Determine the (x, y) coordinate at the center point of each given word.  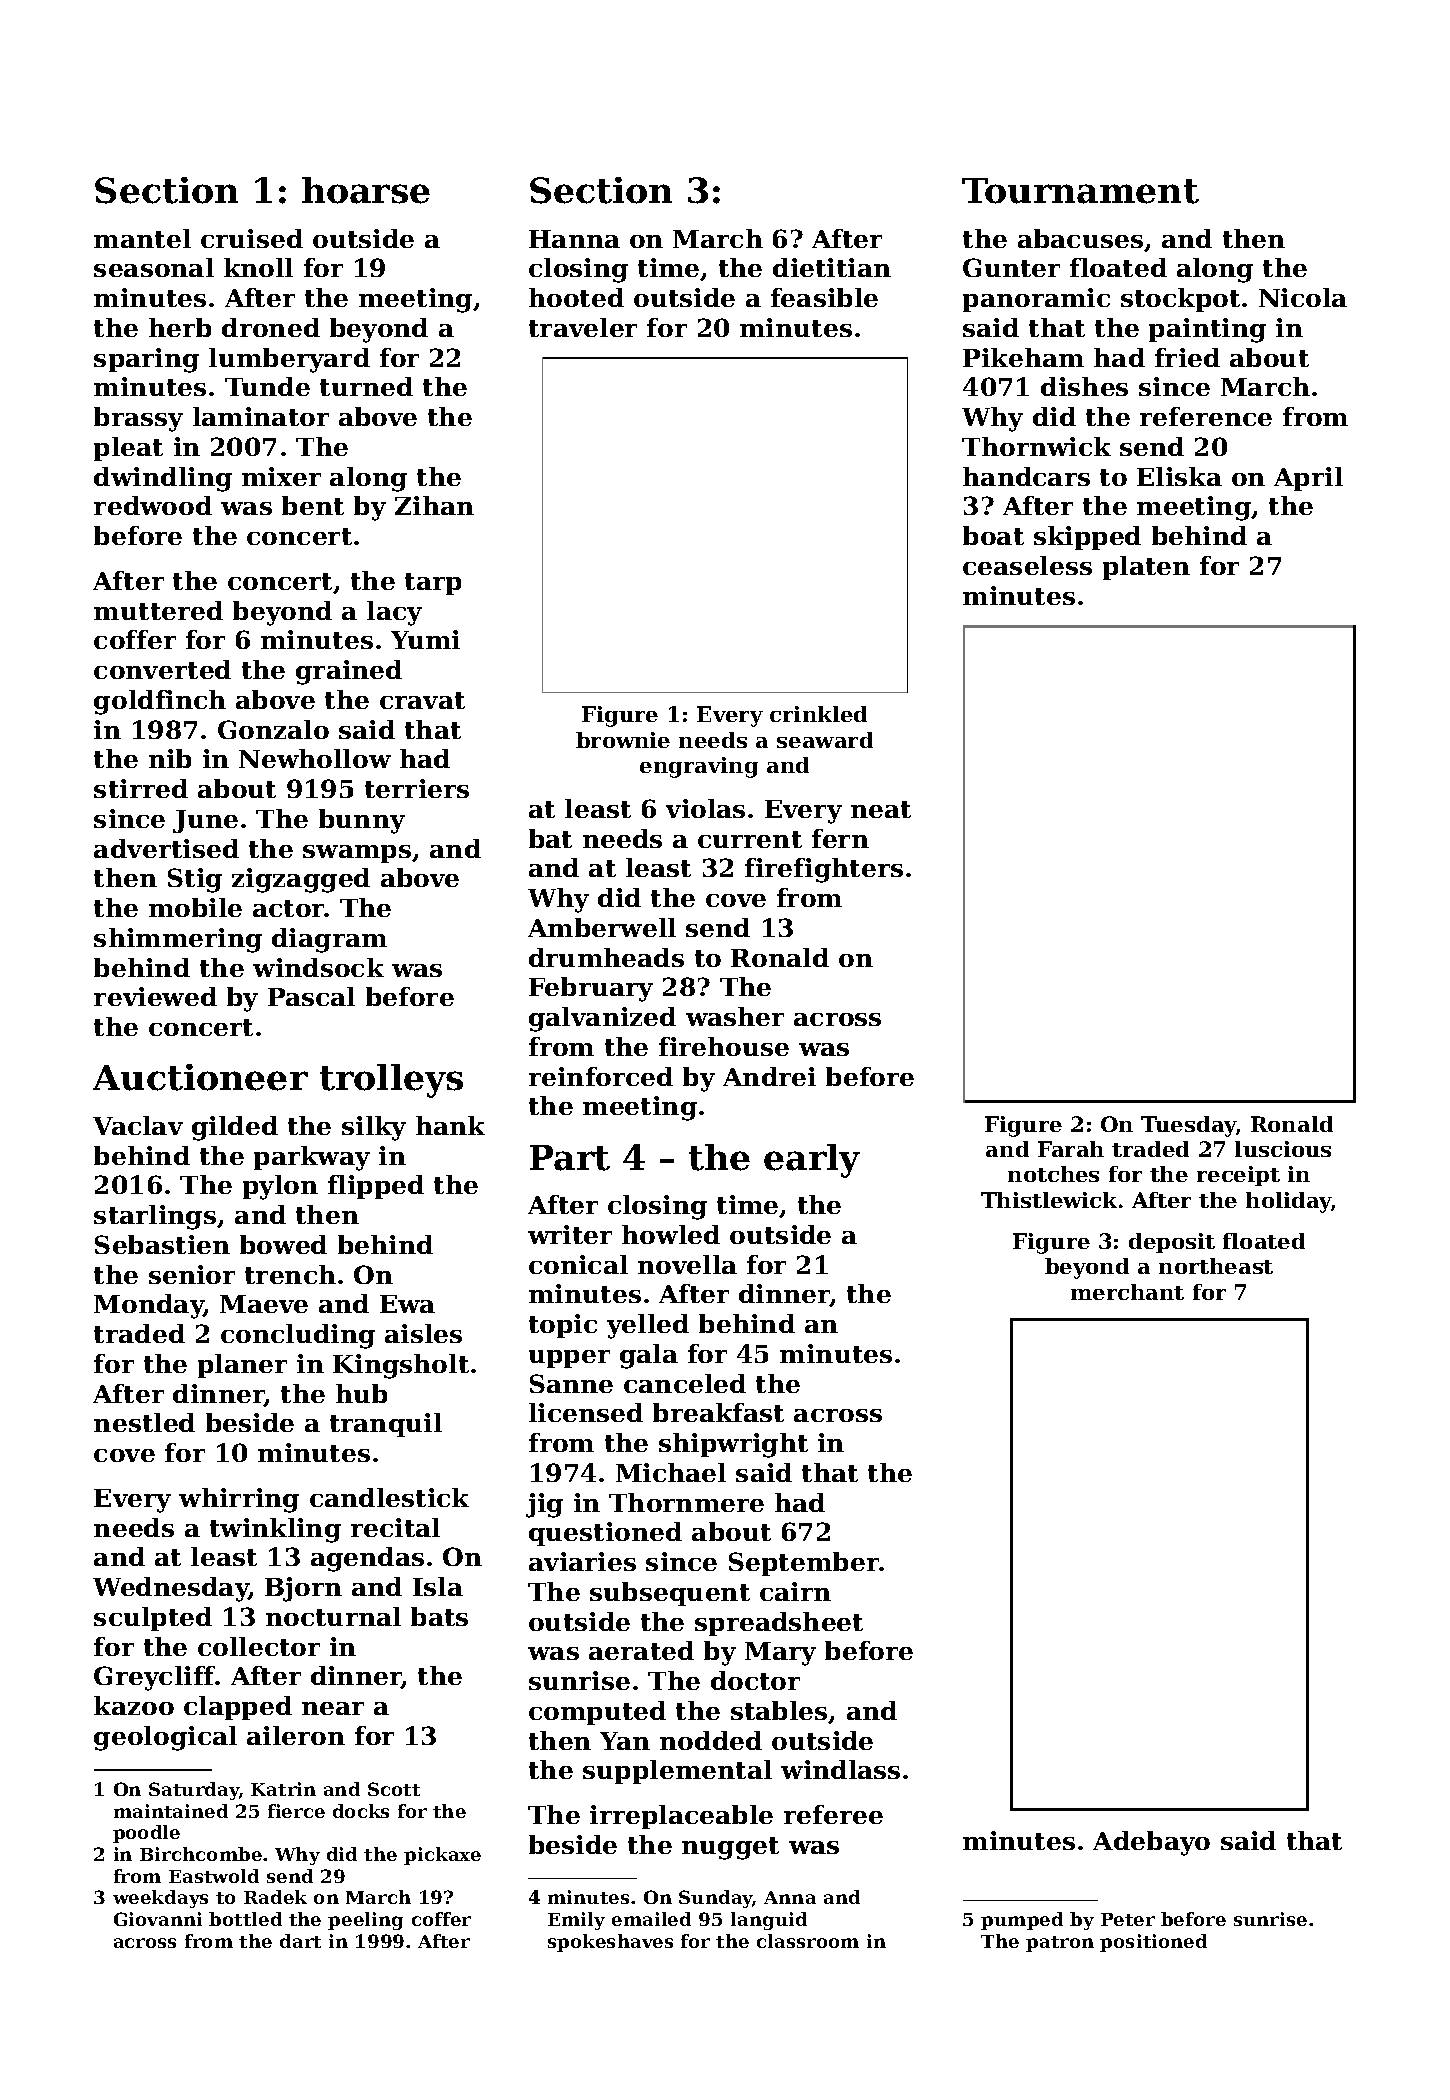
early (812, 1161)
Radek (275, 1897)
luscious (1283, 1149)
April (1308, 479)
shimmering (178, 940)
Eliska (1179, 476)
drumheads (606, 957)
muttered (158, 610)
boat (993, 535)
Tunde (267, 386)
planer (242, 1366)
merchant (1127, 1292)
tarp (433, 584)
